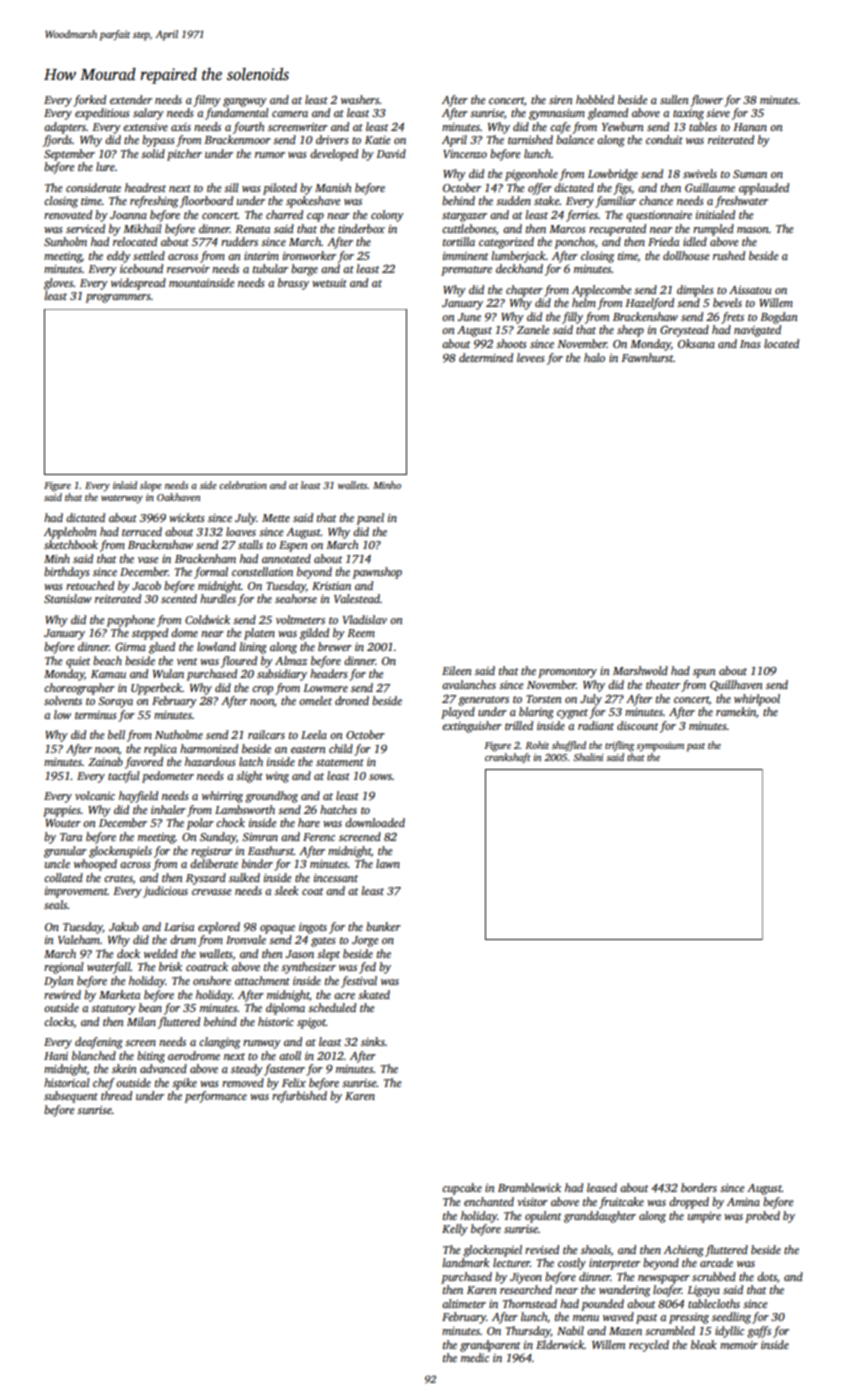  What do you see at coordinates (89, 101) in the page?
I see `forked` at bounding box center [89, 101].
